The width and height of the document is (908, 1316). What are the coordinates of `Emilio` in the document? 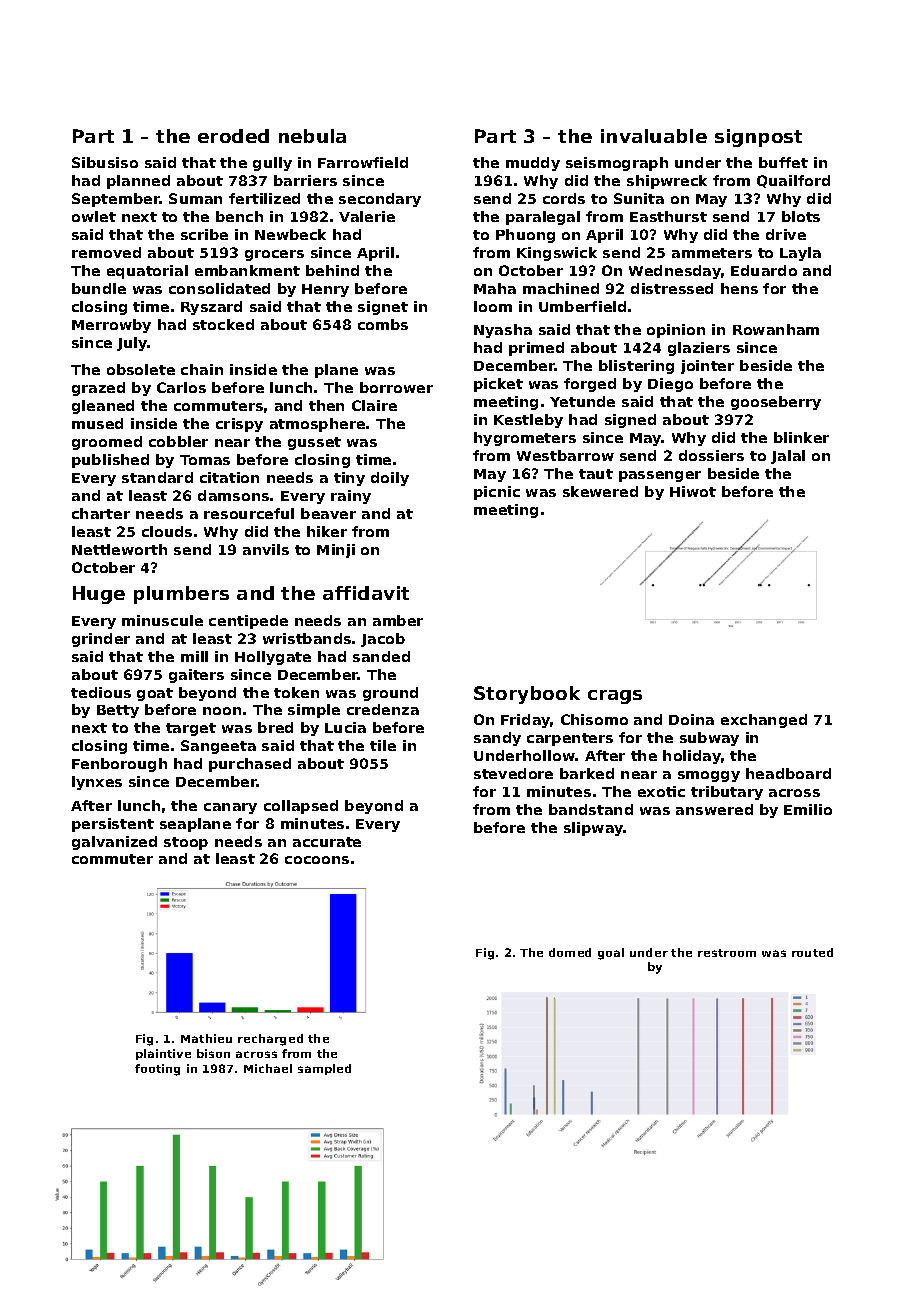 It's located at (808, 809).
